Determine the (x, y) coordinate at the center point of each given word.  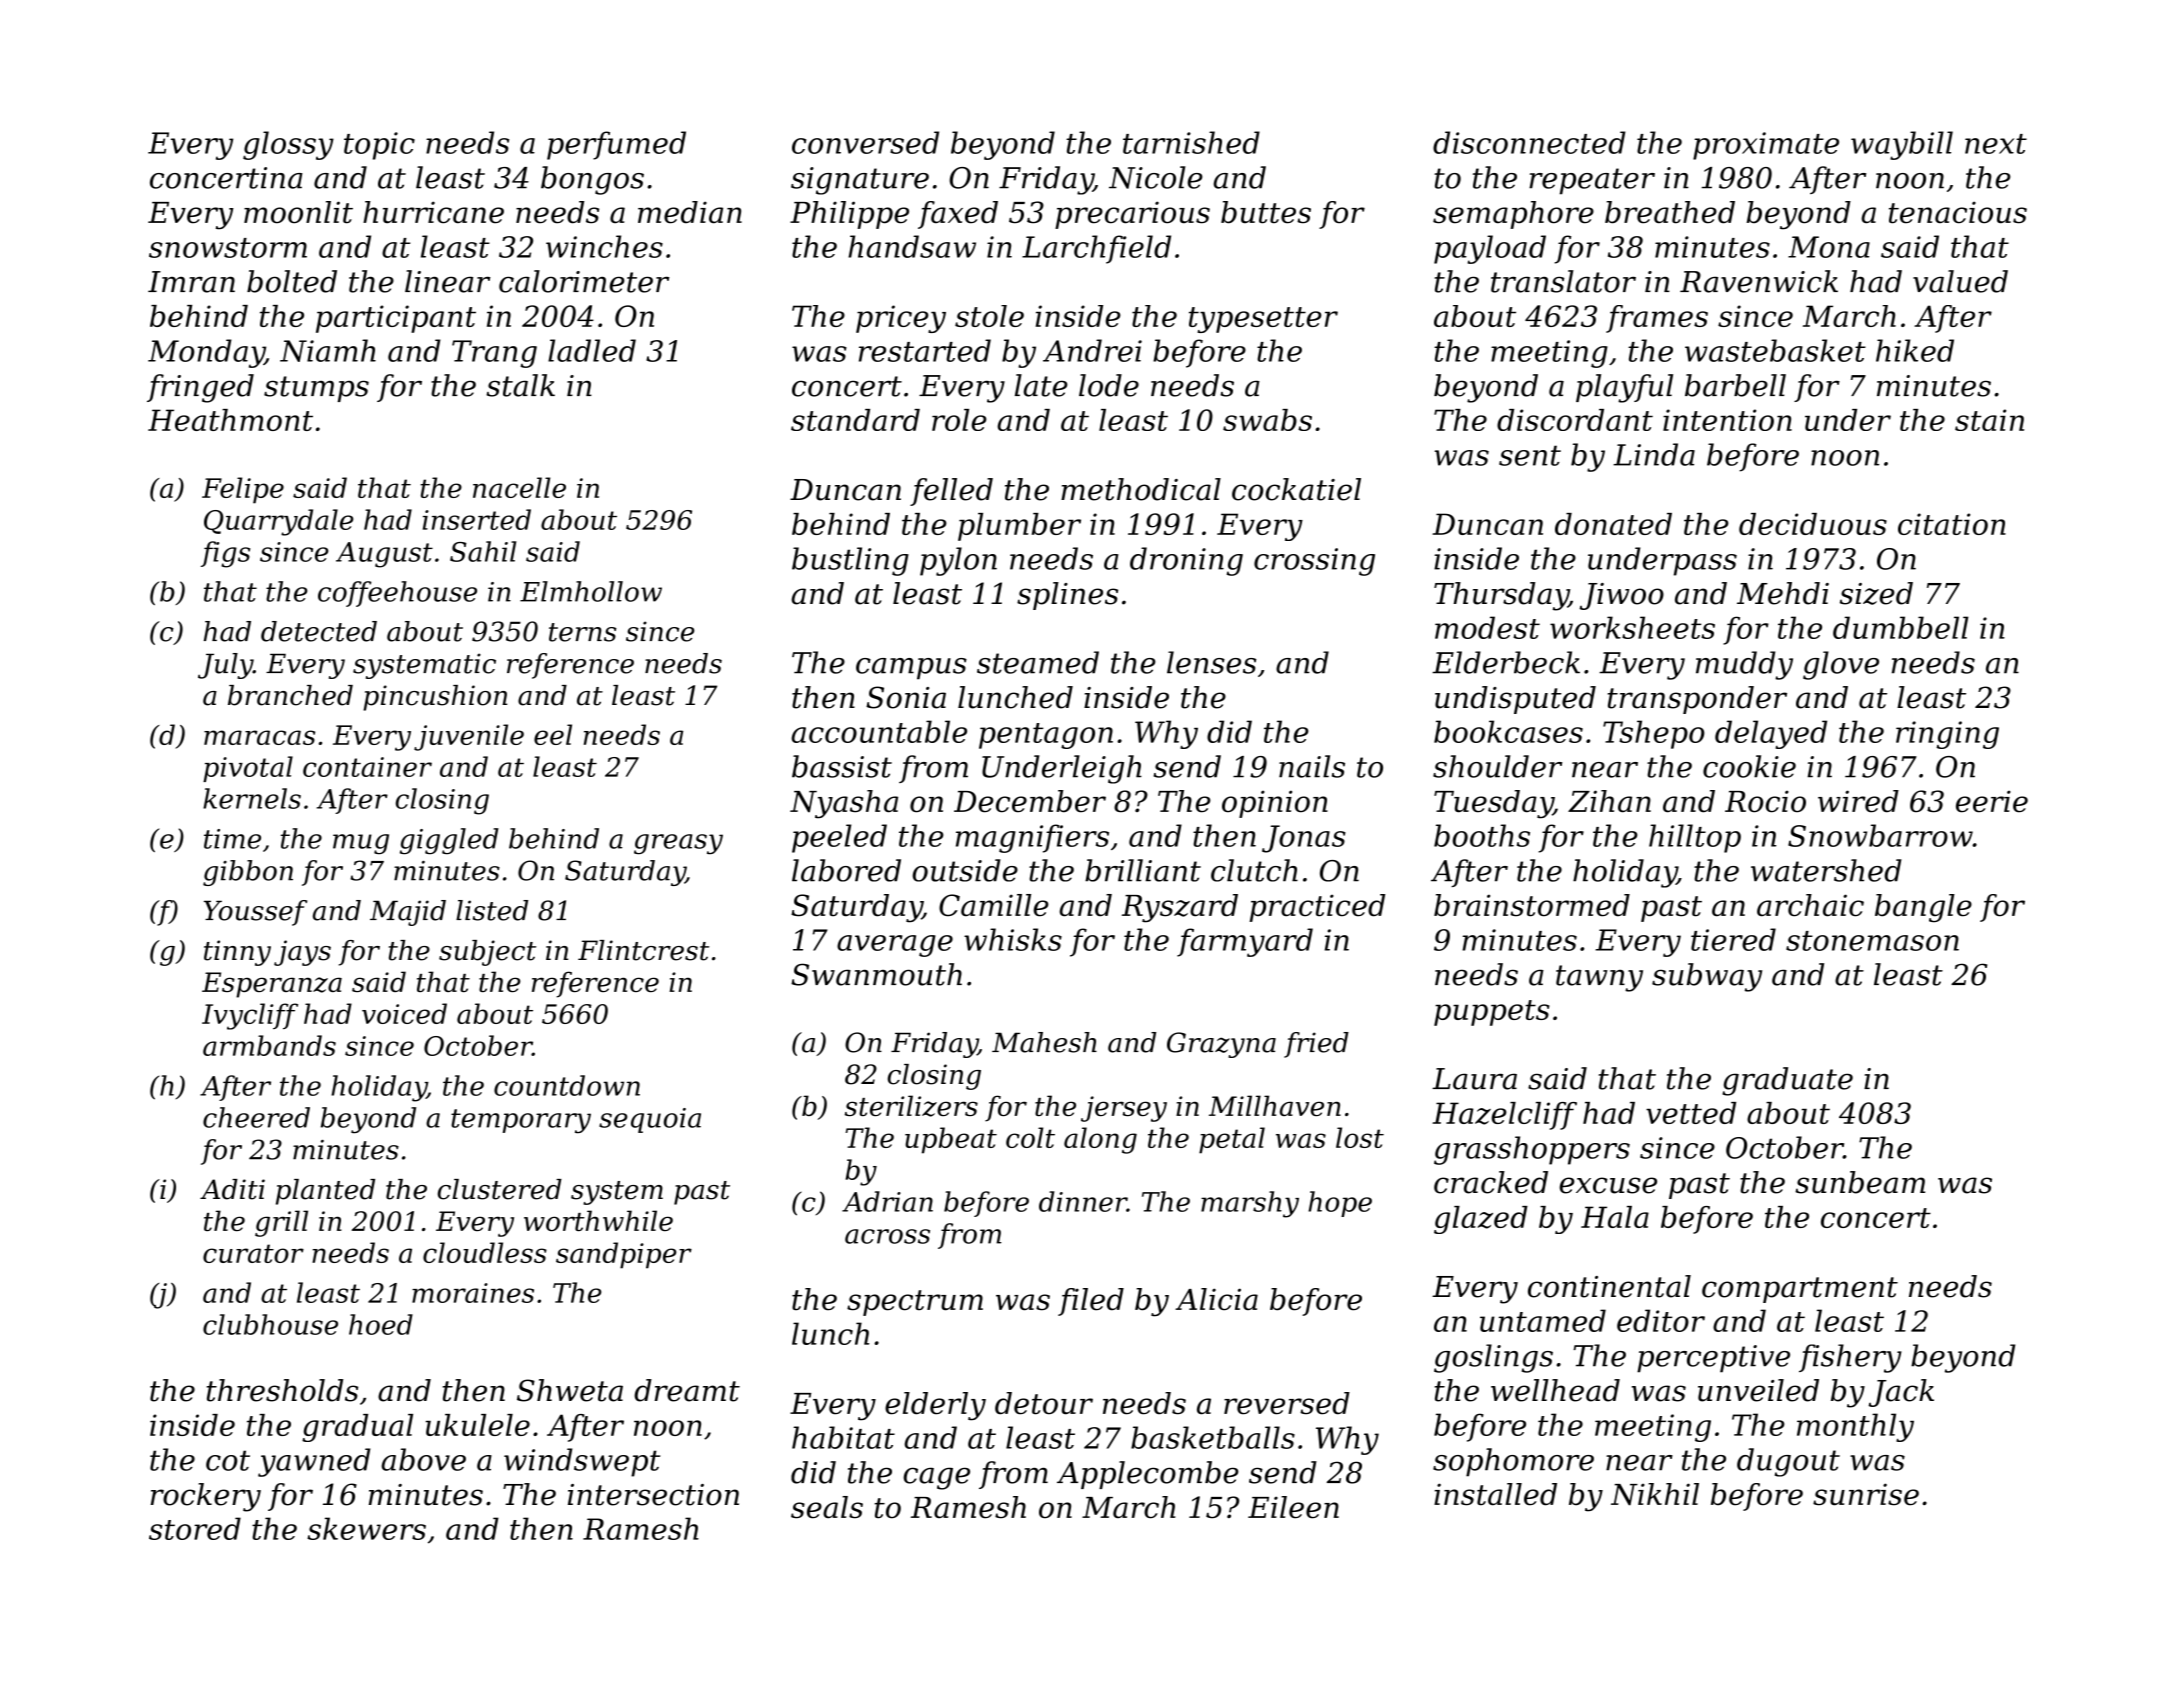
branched (290, 695)
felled (951, 492)
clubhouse (270, 1324)
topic (379, 146)
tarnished (1191, 142)
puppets (1492, 1013)
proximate (1766, 146)
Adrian (887, 1201)
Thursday (1501, 596)
